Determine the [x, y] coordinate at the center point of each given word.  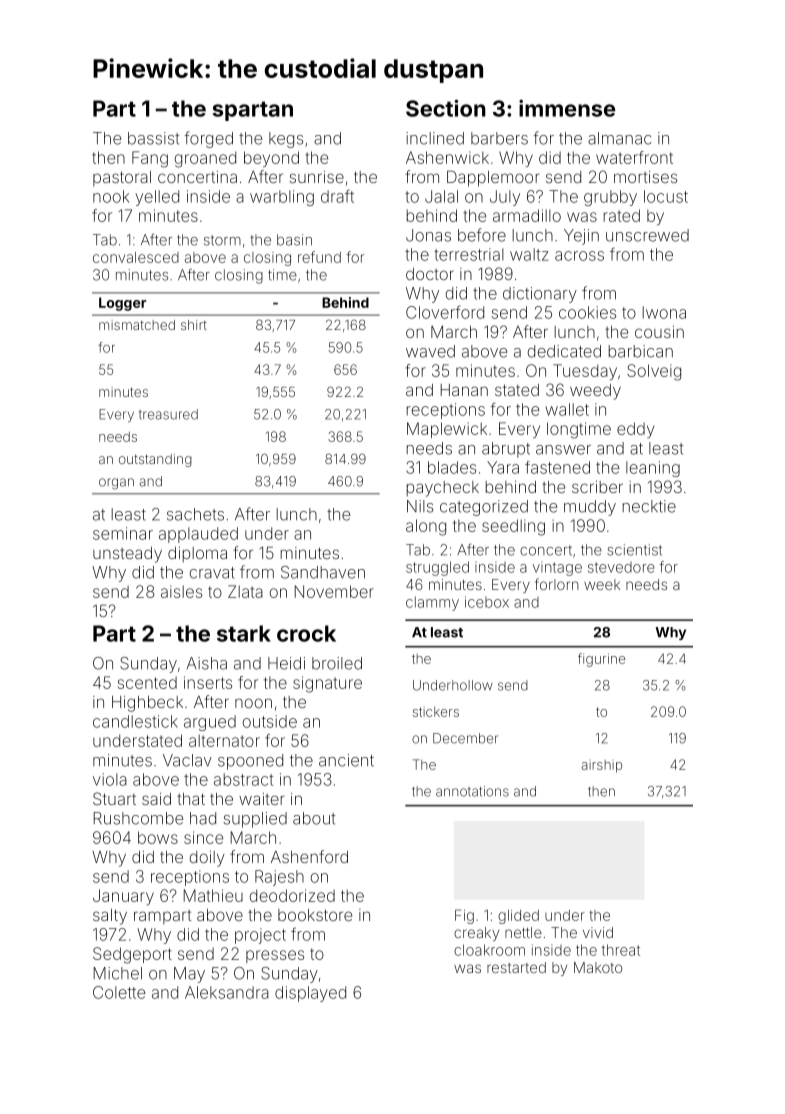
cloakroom [489, 950]
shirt [194, 325]
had [203, 818]
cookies [587, 312]
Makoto [598, 967]
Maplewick [447, 430]
